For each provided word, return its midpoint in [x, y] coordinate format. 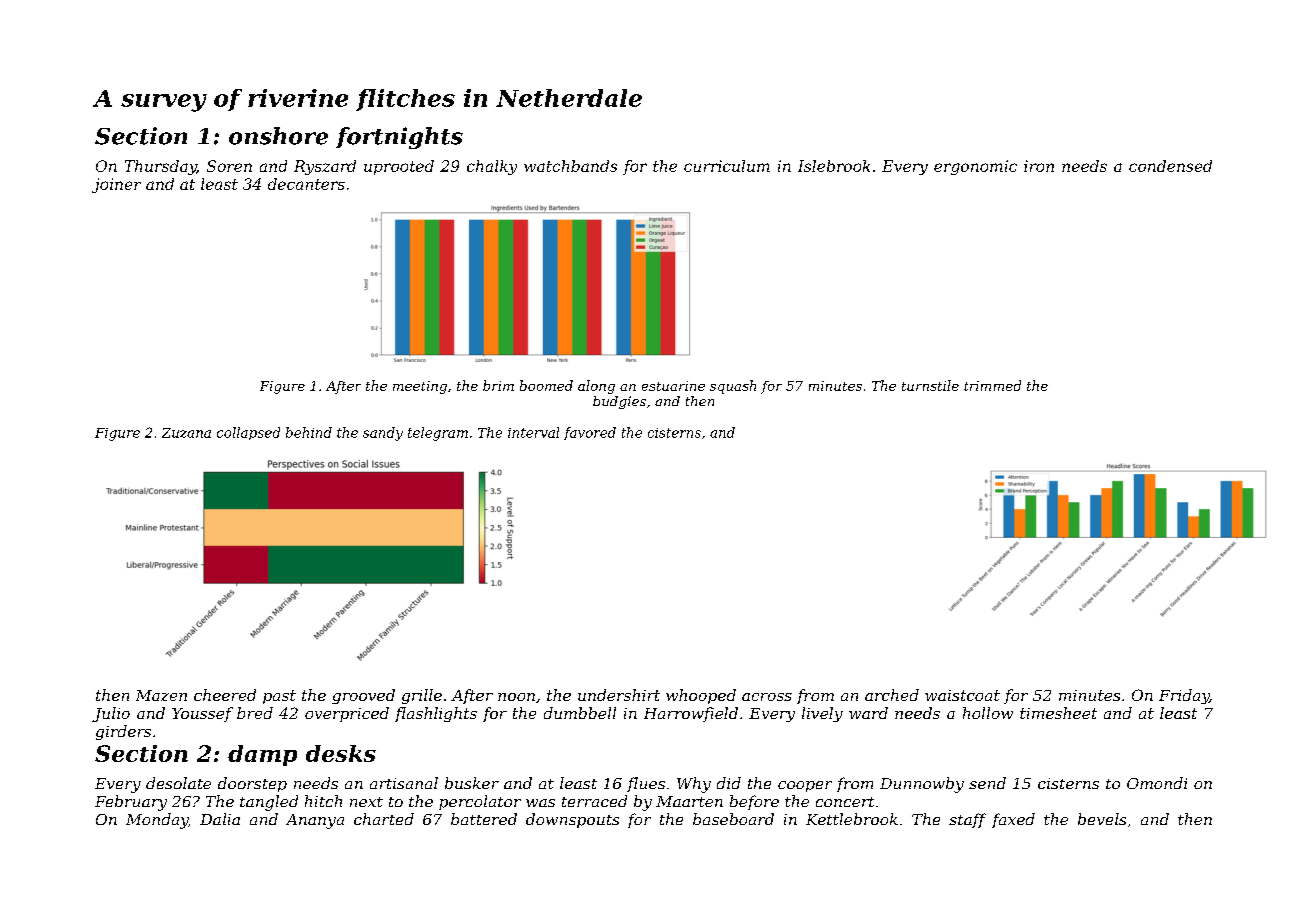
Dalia [220, 819]
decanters [306, 184]
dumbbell [580, 713]
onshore [278, 136]
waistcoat [962, 695]
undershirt [619, 695]
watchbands [570, 166]
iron [1039, 166]
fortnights [399, 138]
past [279, 697]
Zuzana [186, 433]
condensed [1170, 166]
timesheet [1058, 713]
